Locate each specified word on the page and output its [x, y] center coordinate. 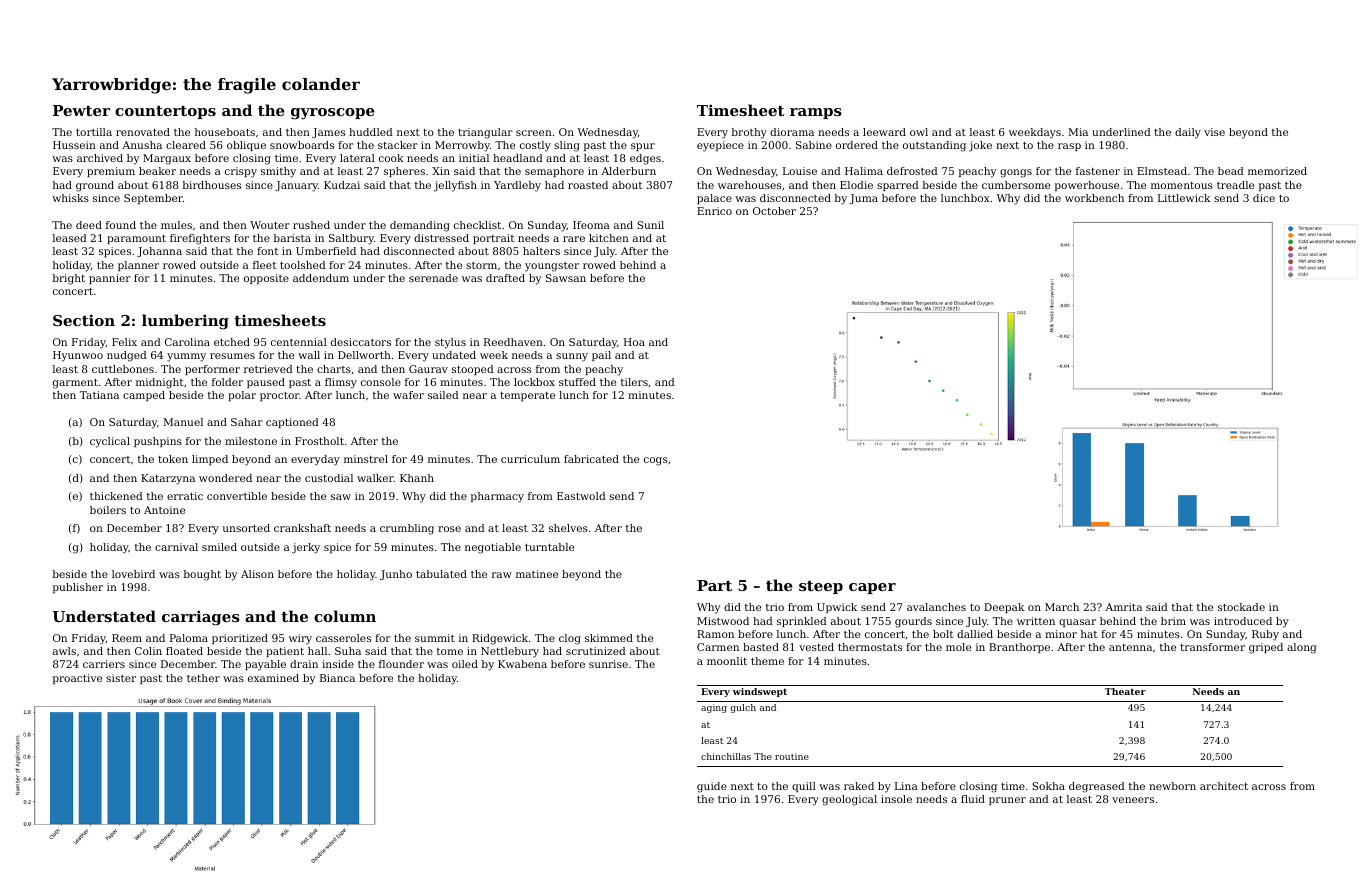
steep [821, 587]
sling [567, 146]
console [381, 382]
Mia [1078, 132]
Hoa [634, 342]
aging [714, 708]
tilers [634, 382]
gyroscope [333, 114]
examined [273, 678]
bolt [943, 634]
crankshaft [302, 528]
